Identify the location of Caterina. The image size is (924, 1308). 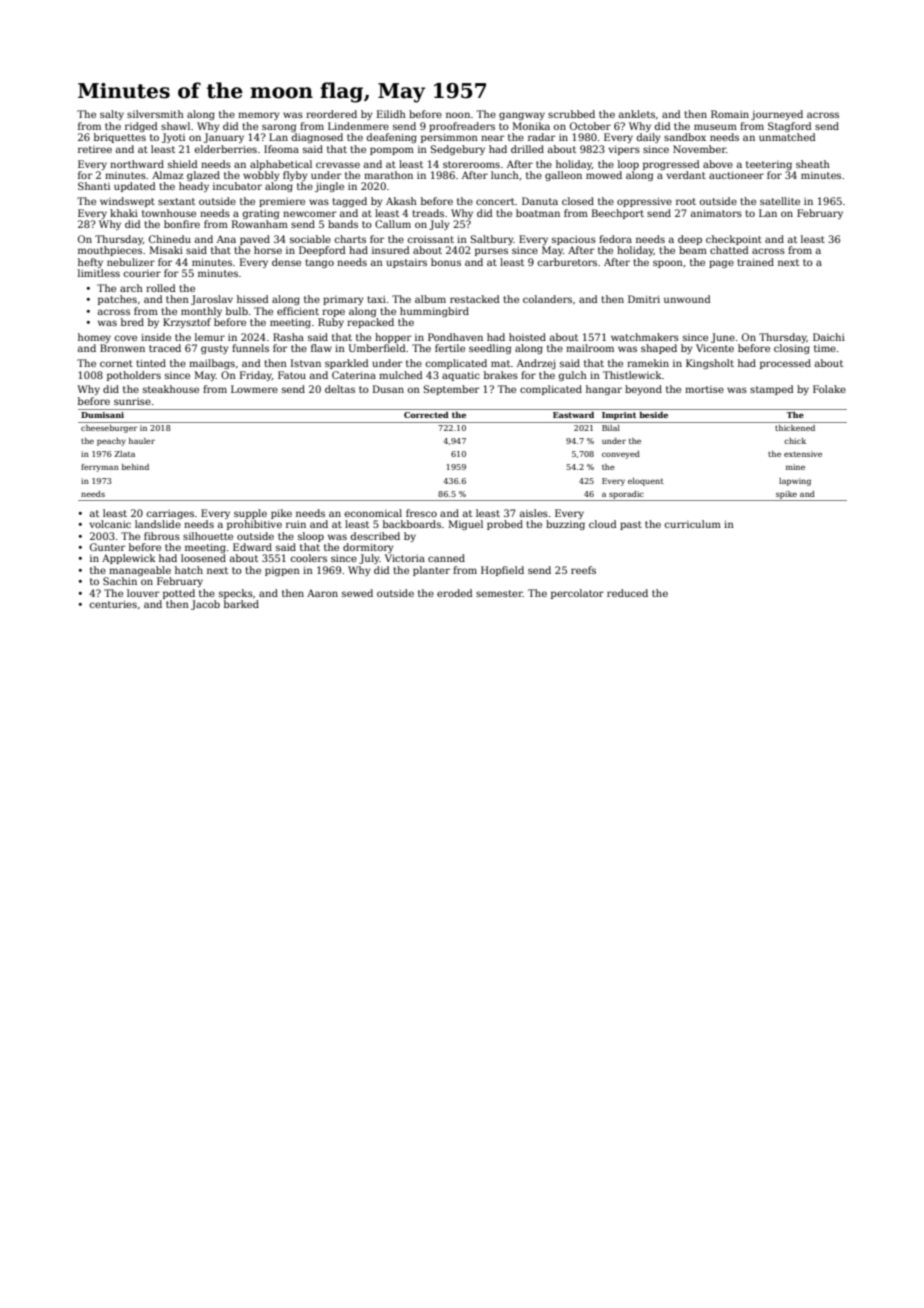
(354, 375).
